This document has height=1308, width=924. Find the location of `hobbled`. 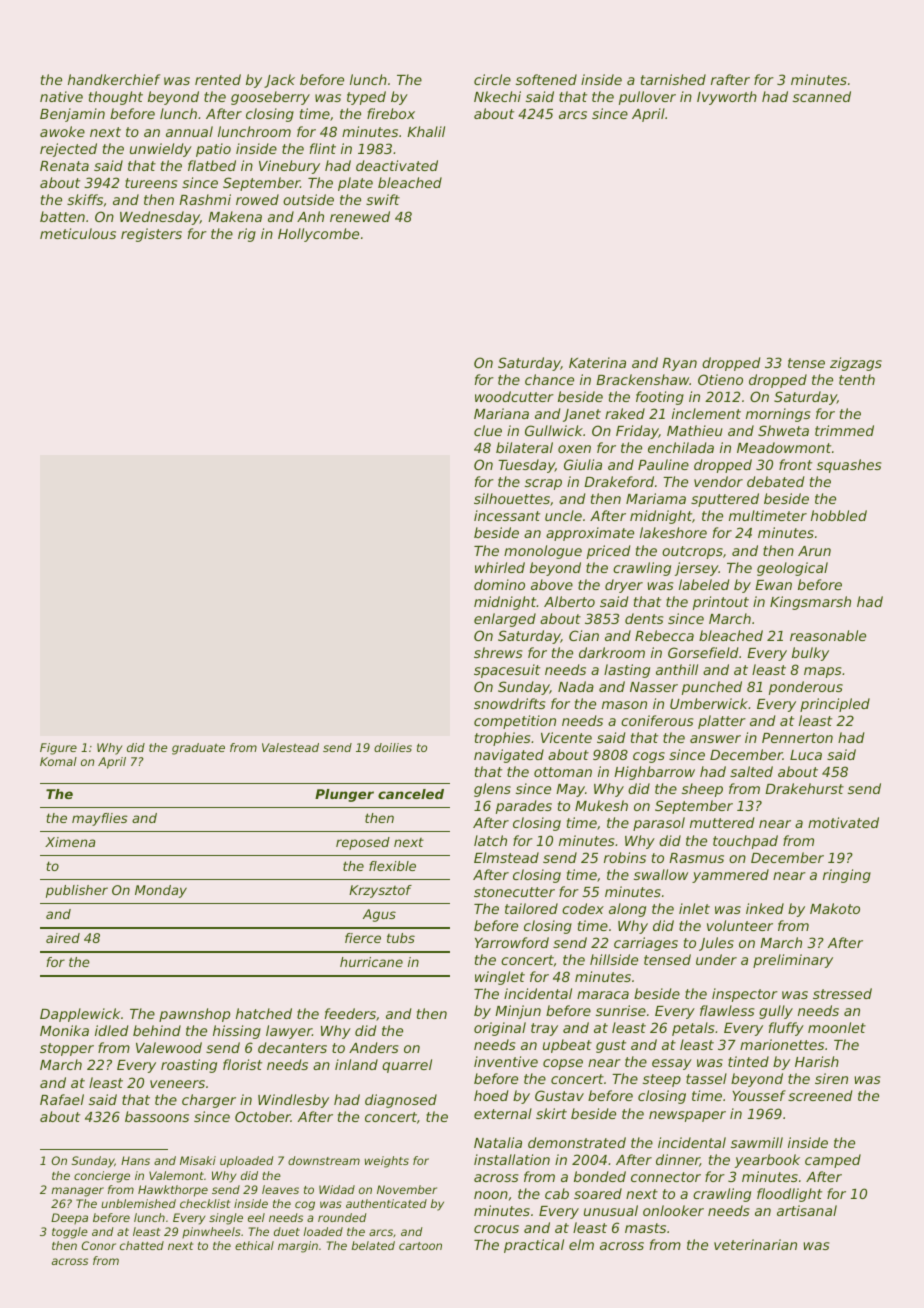

hobbled is located at coordinates (839, 515).
